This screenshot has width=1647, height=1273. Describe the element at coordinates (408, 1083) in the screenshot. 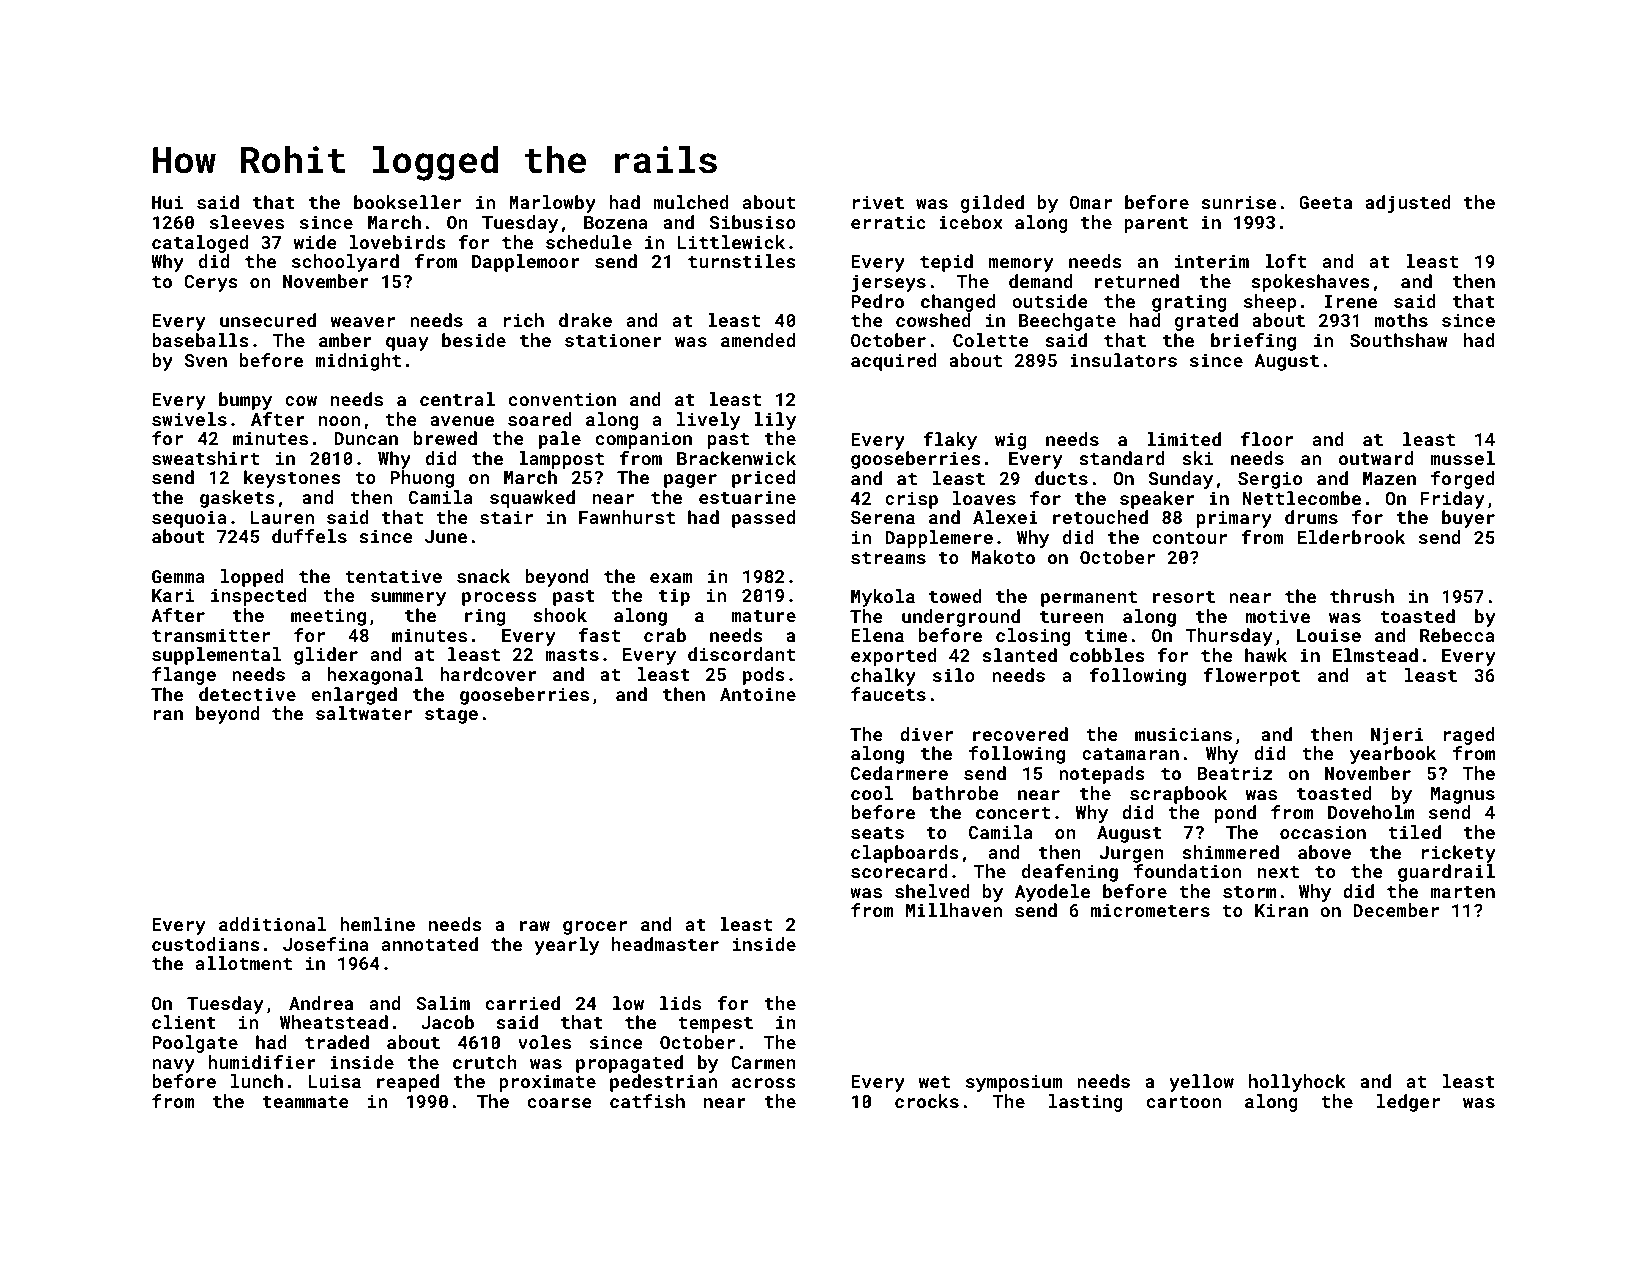

I see `reaped` at that location.
